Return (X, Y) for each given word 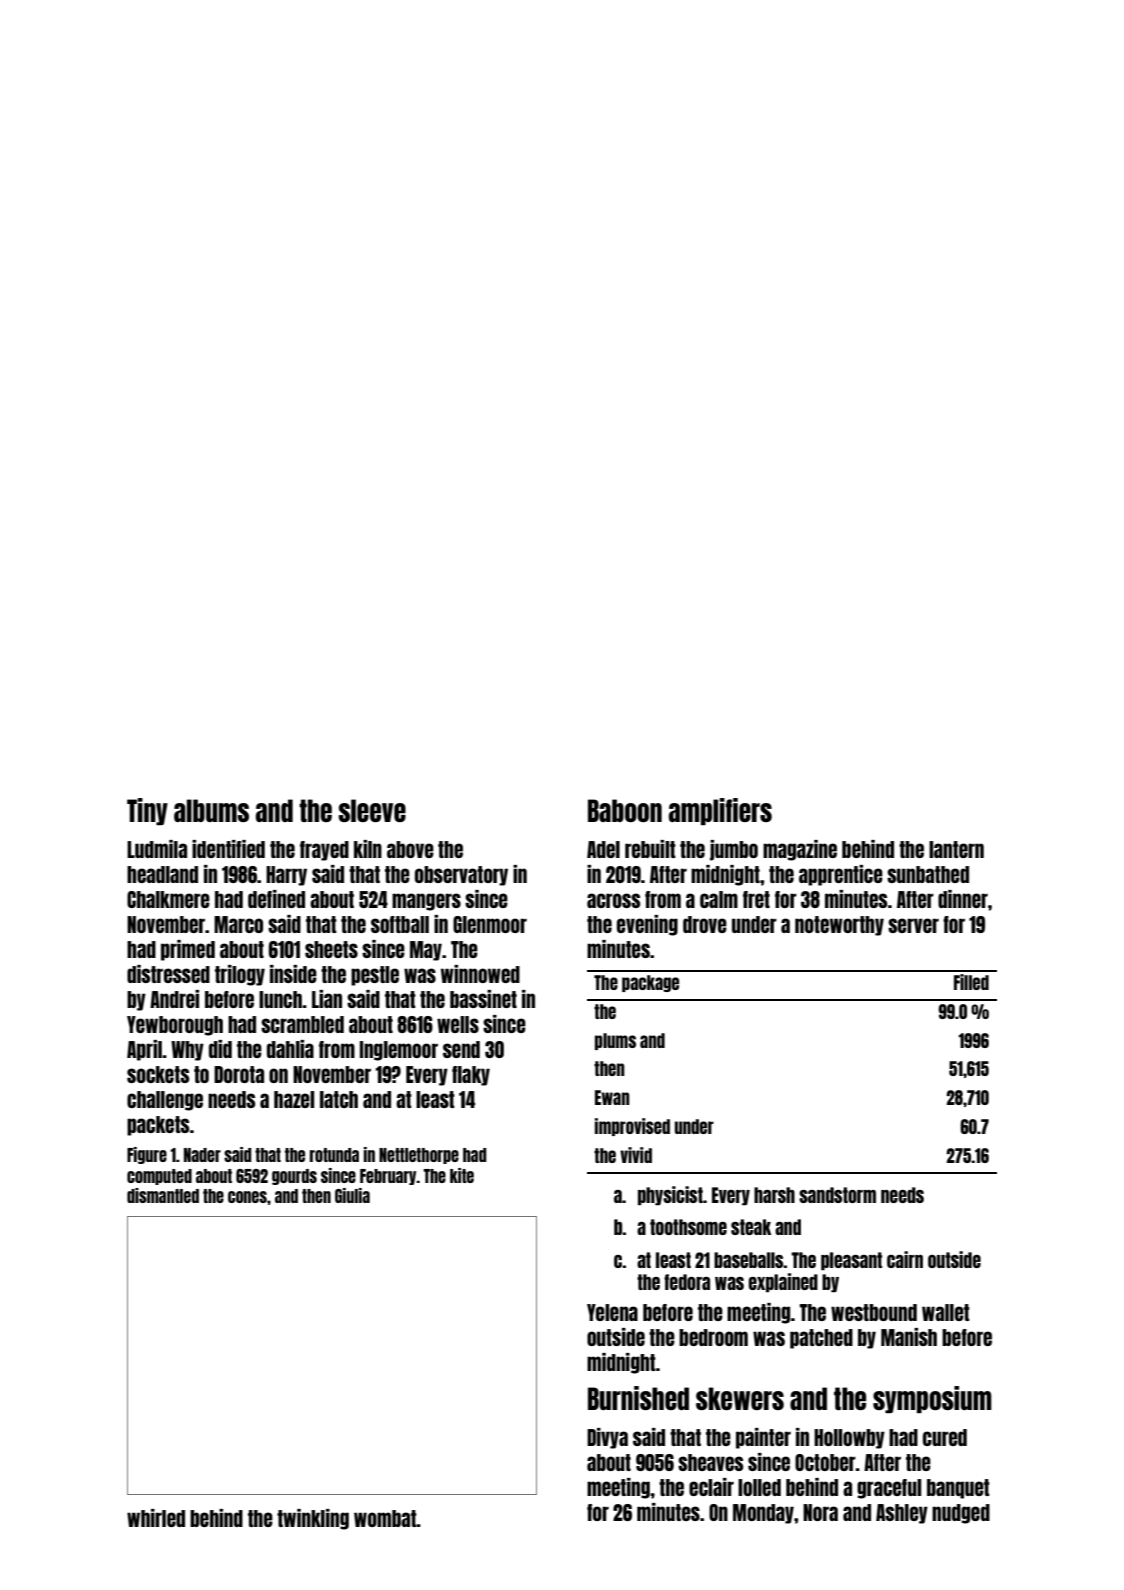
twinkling (313, 1519)
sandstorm (837, 1195)
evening (647, 925)
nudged (961, 1514)
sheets (331, 949)
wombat (385, 1518)
